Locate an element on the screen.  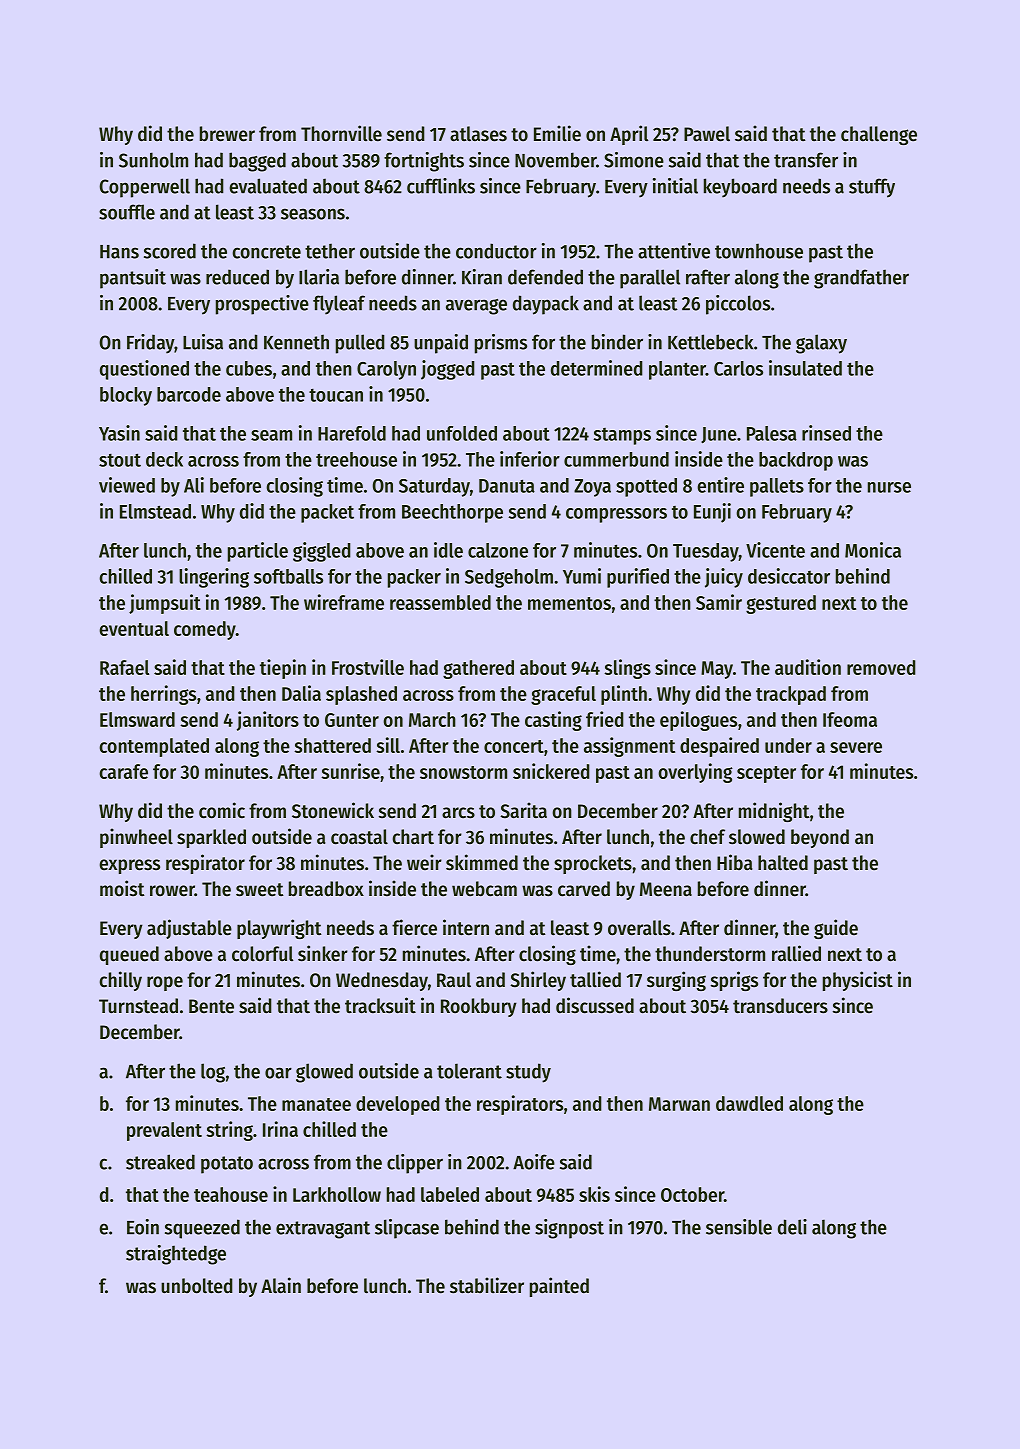
rallied is located at coordinates (796, 953).
